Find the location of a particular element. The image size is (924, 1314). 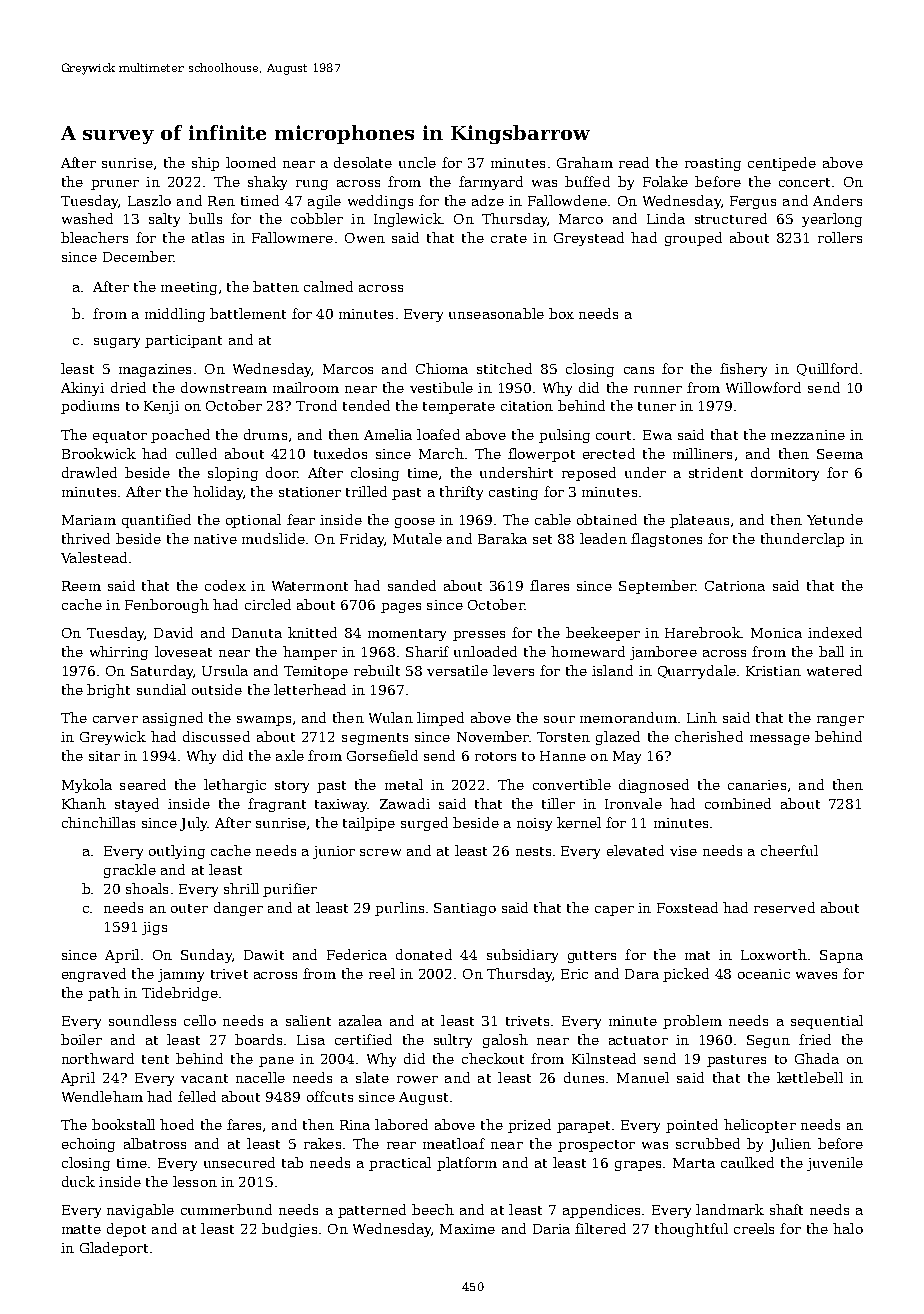

fishery is located at coordinates (743, 370).
